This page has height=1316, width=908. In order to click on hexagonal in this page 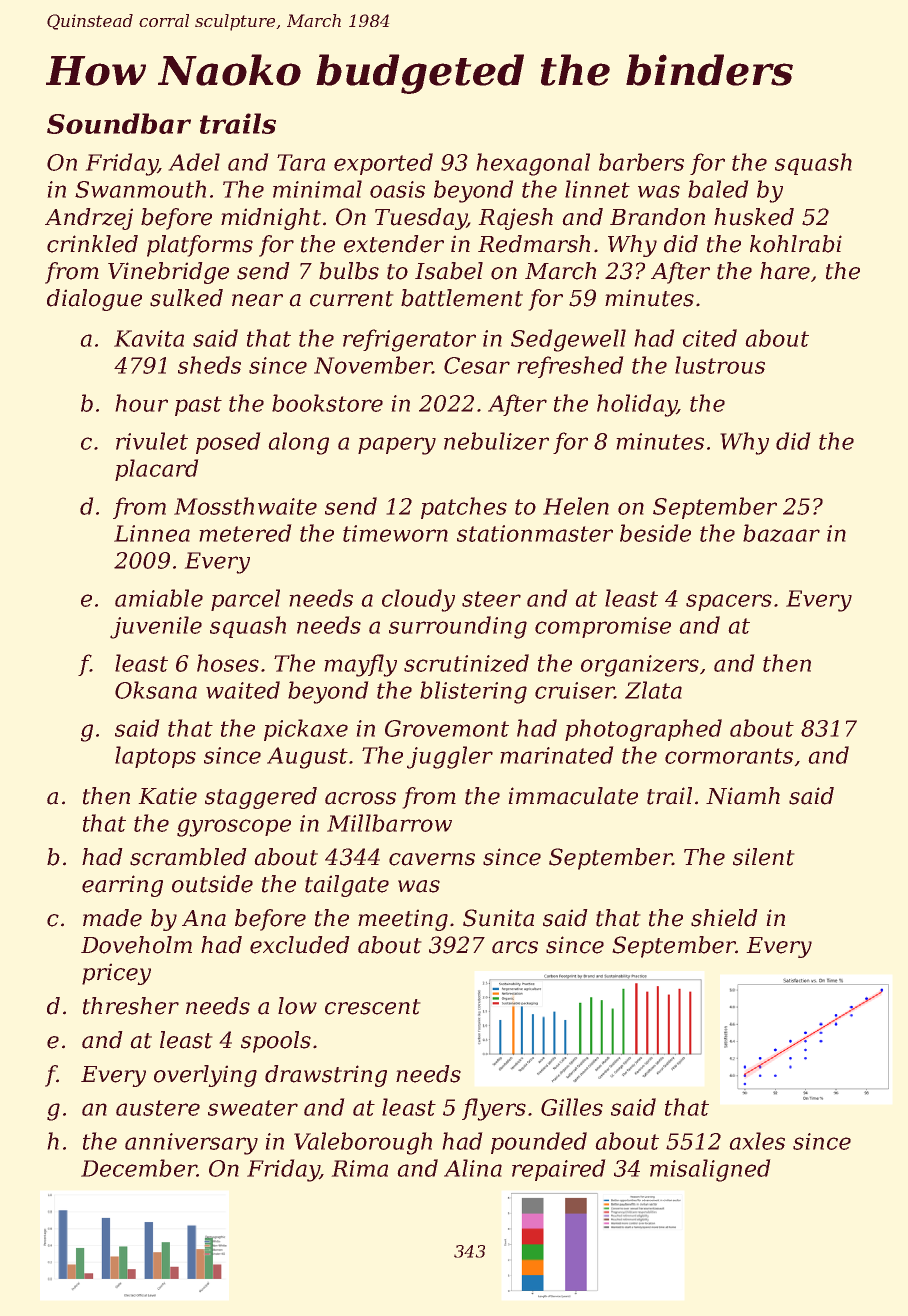, I will do `click(533, 164)`.
